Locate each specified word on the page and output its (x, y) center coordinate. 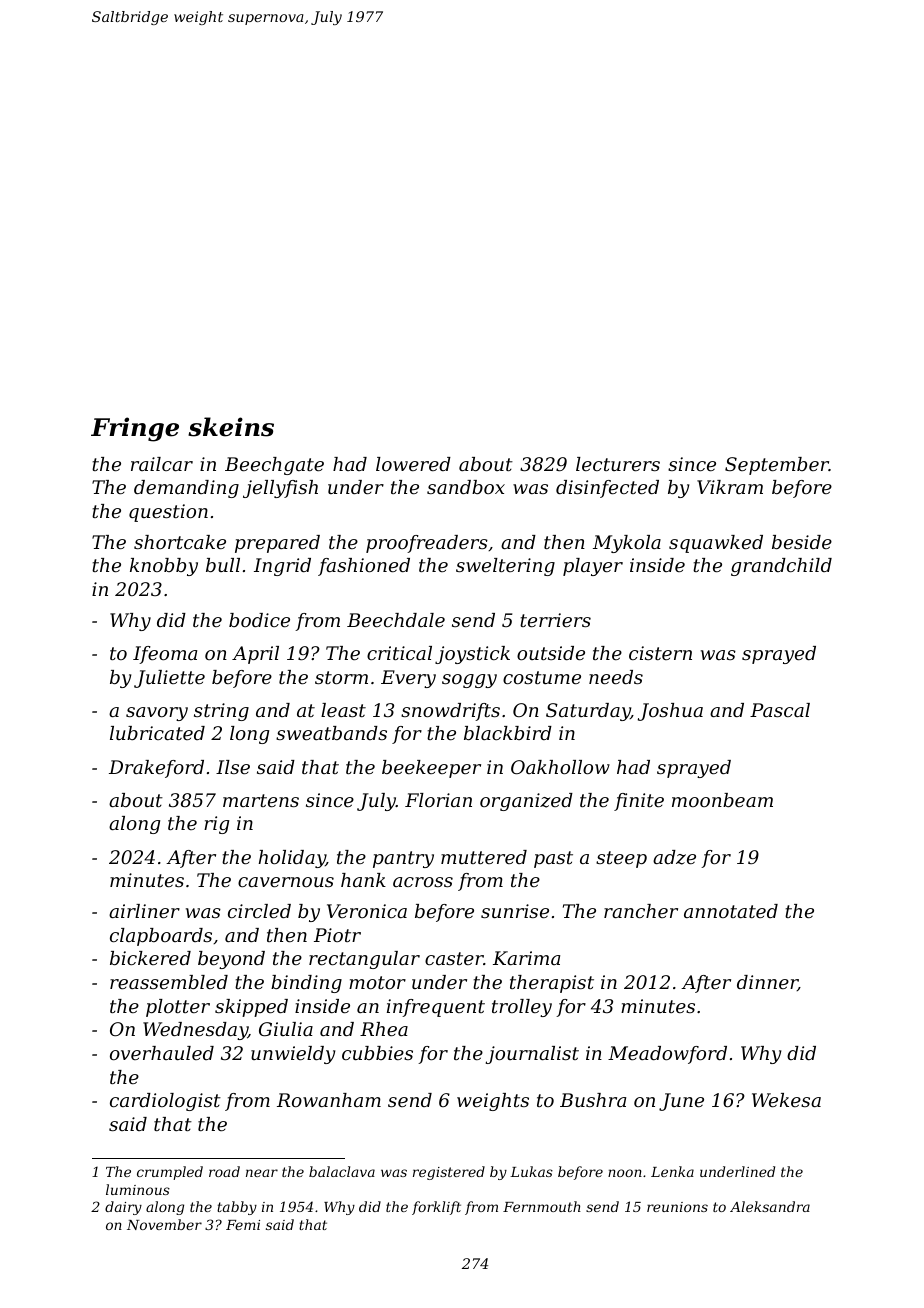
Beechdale (396, 620)
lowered (413, 464)
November (164, 1224)
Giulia (286, 1029)
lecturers (618, 464)
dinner (767, 983)
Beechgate (274, 466)
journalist (532, 1055)
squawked (716, 544)
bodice (259, 620)
